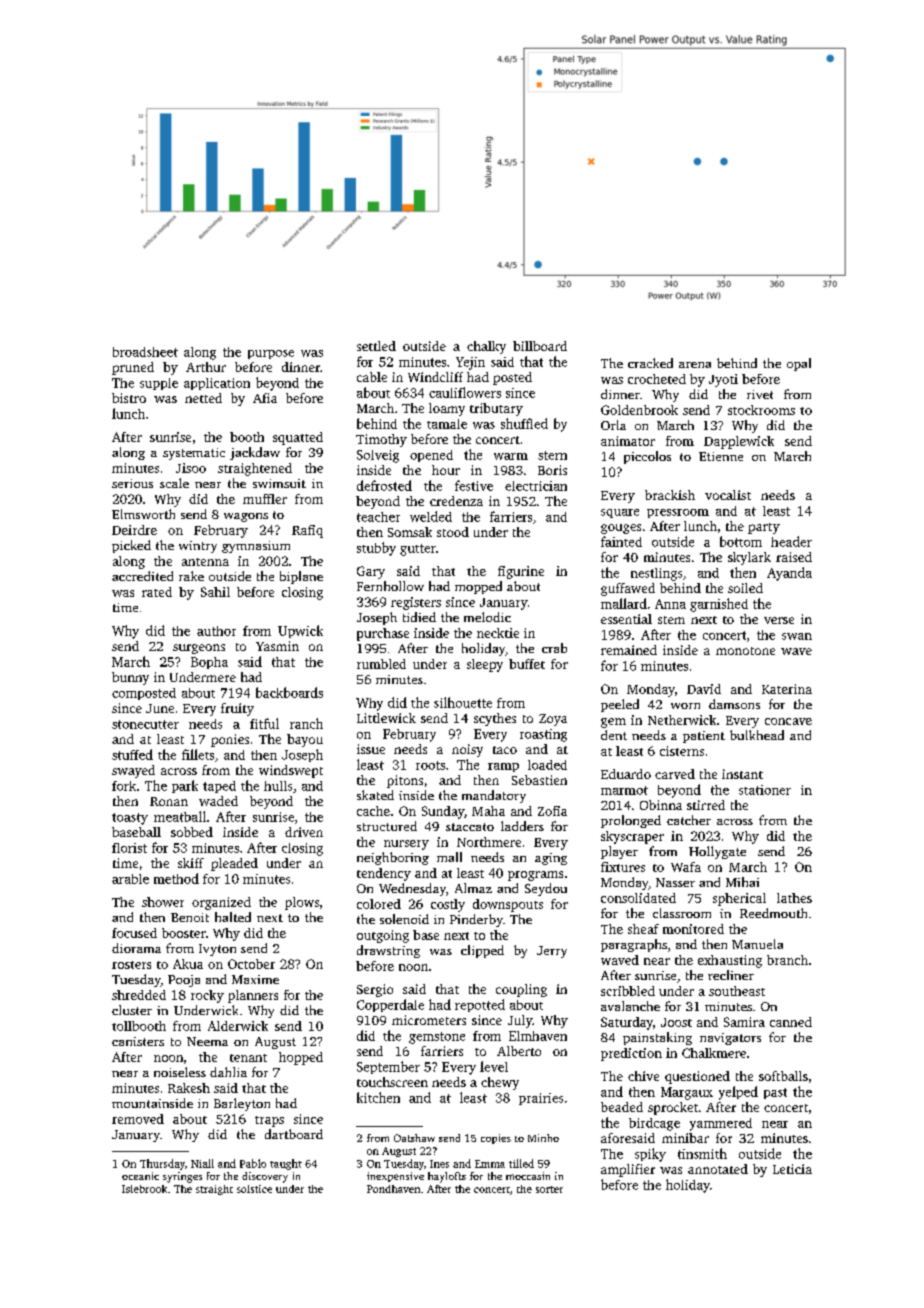 This document has height=1308, width=924. Describe the element at coordinates (505, 750) in the document. I see `taco` at that location.
